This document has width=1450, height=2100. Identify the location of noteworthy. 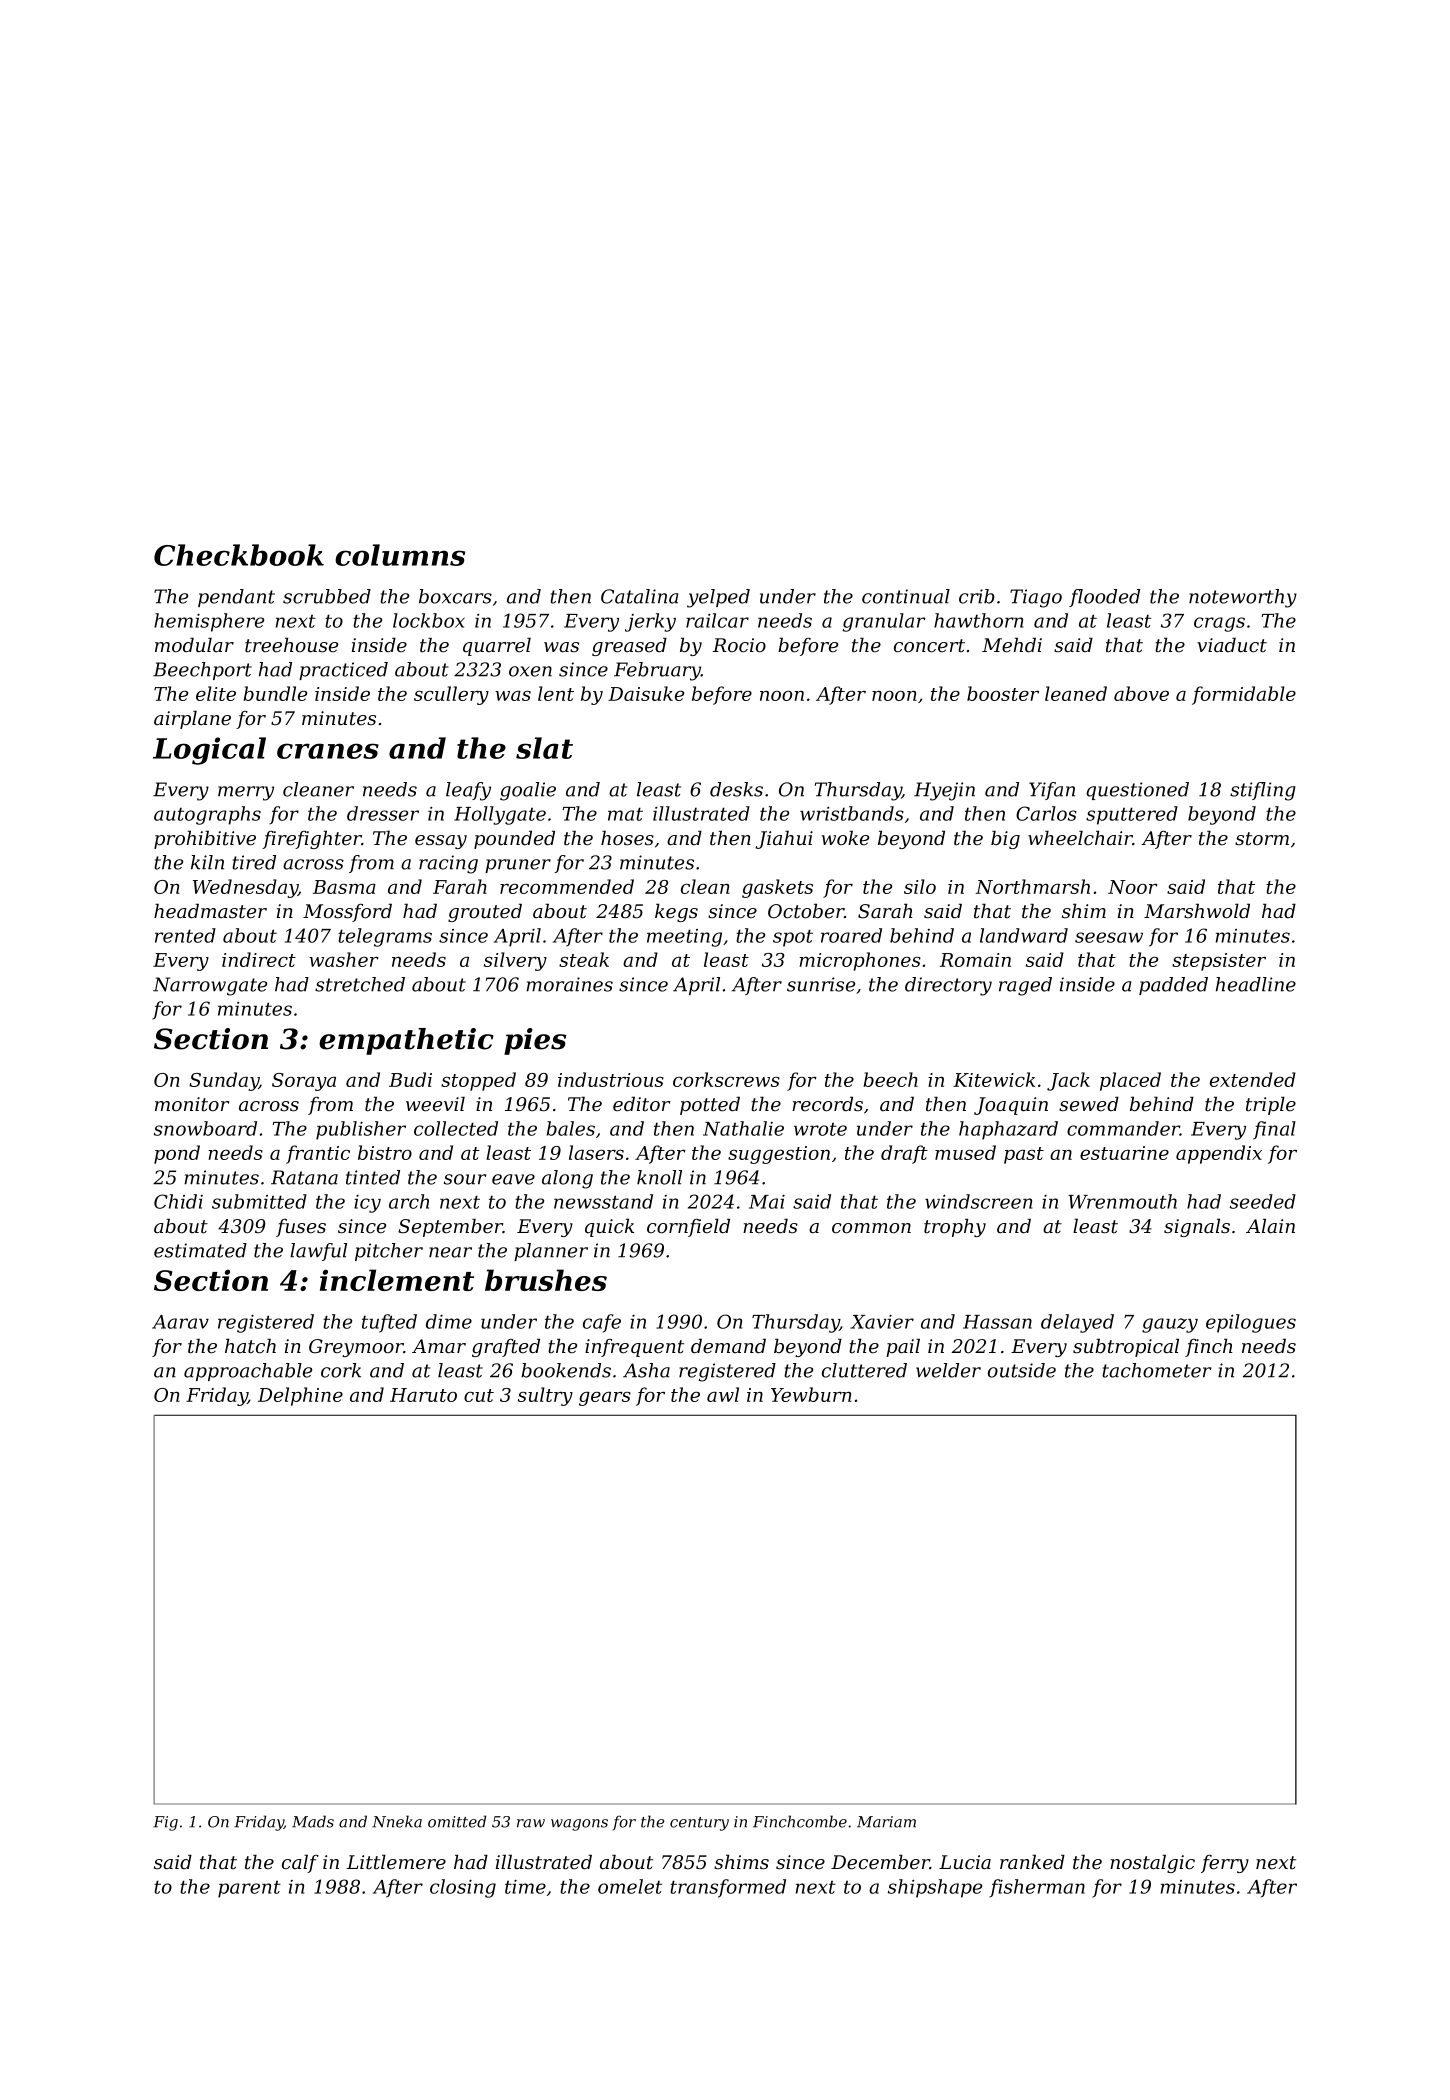
(1243, 598).
